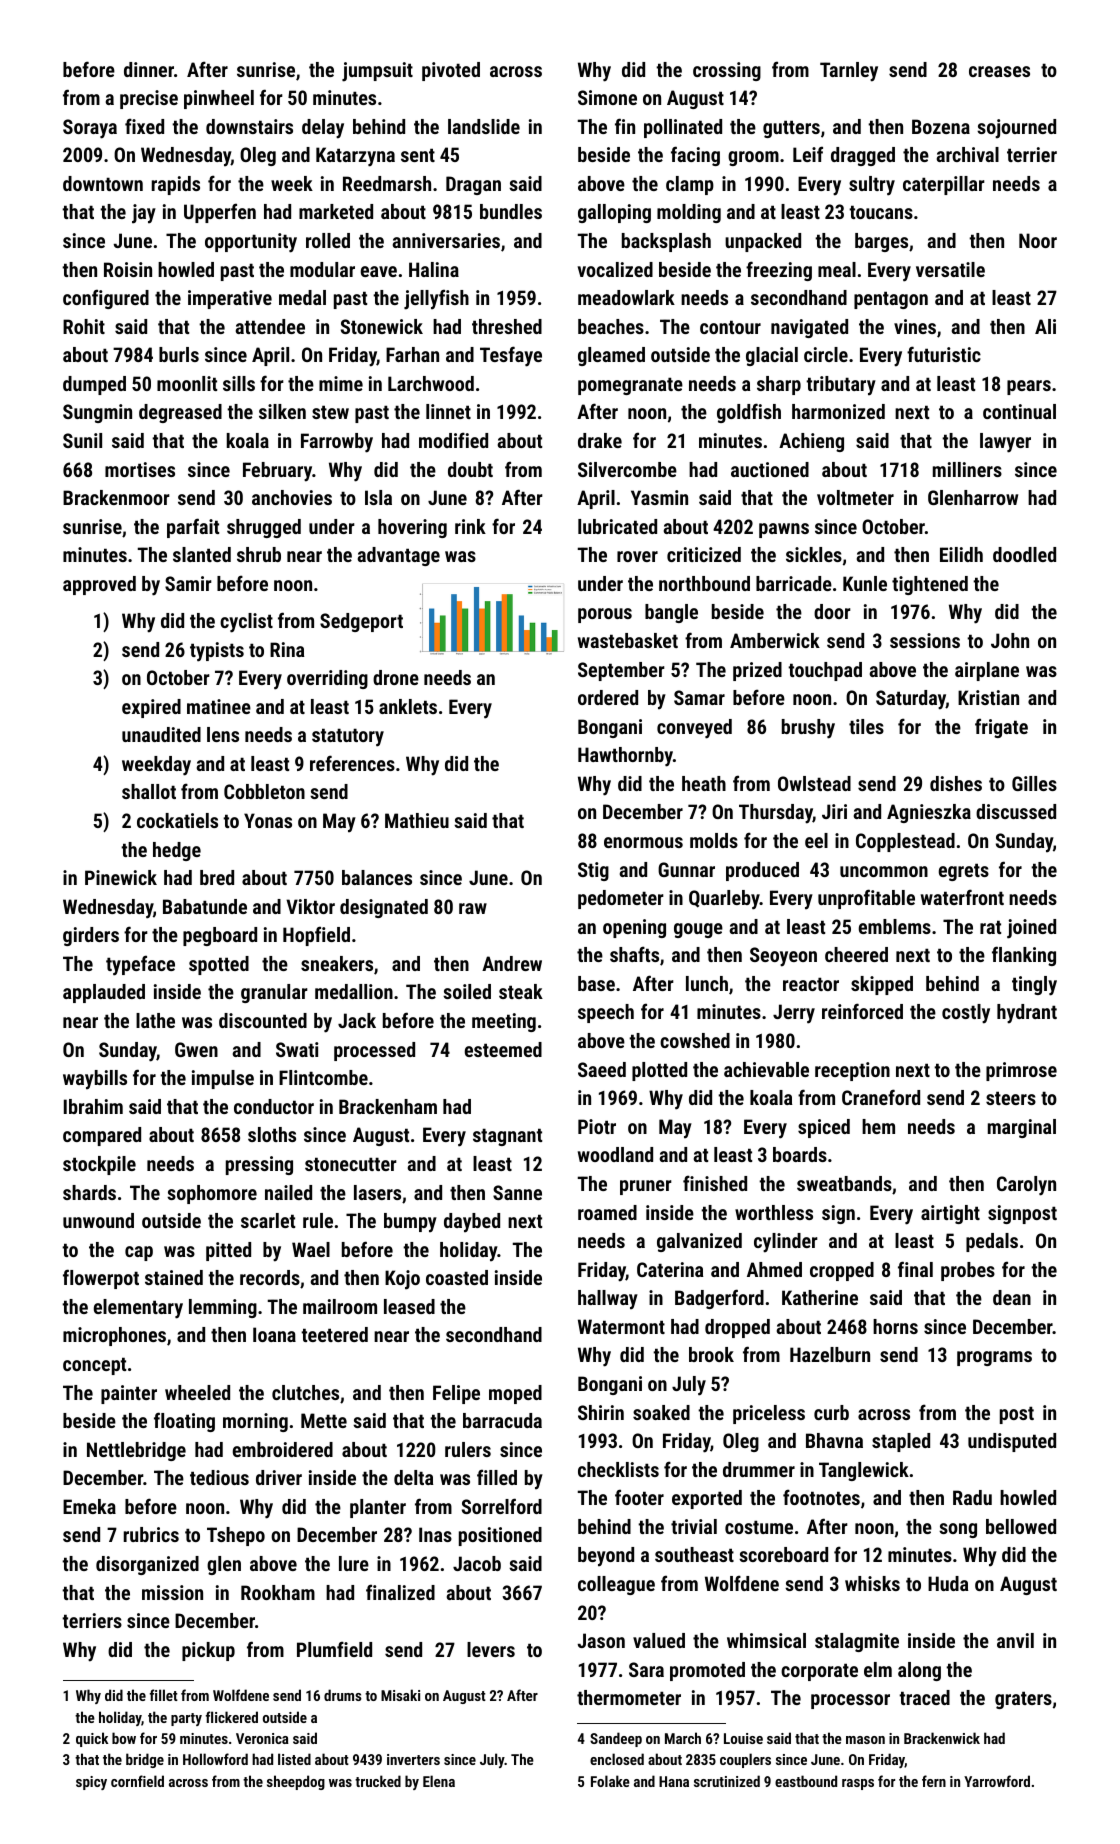 This screenshot has width=1120, height=1844. Describe the element at coordinates (1021, 1526) in the screenshot. I see `bellowed` at that location.
